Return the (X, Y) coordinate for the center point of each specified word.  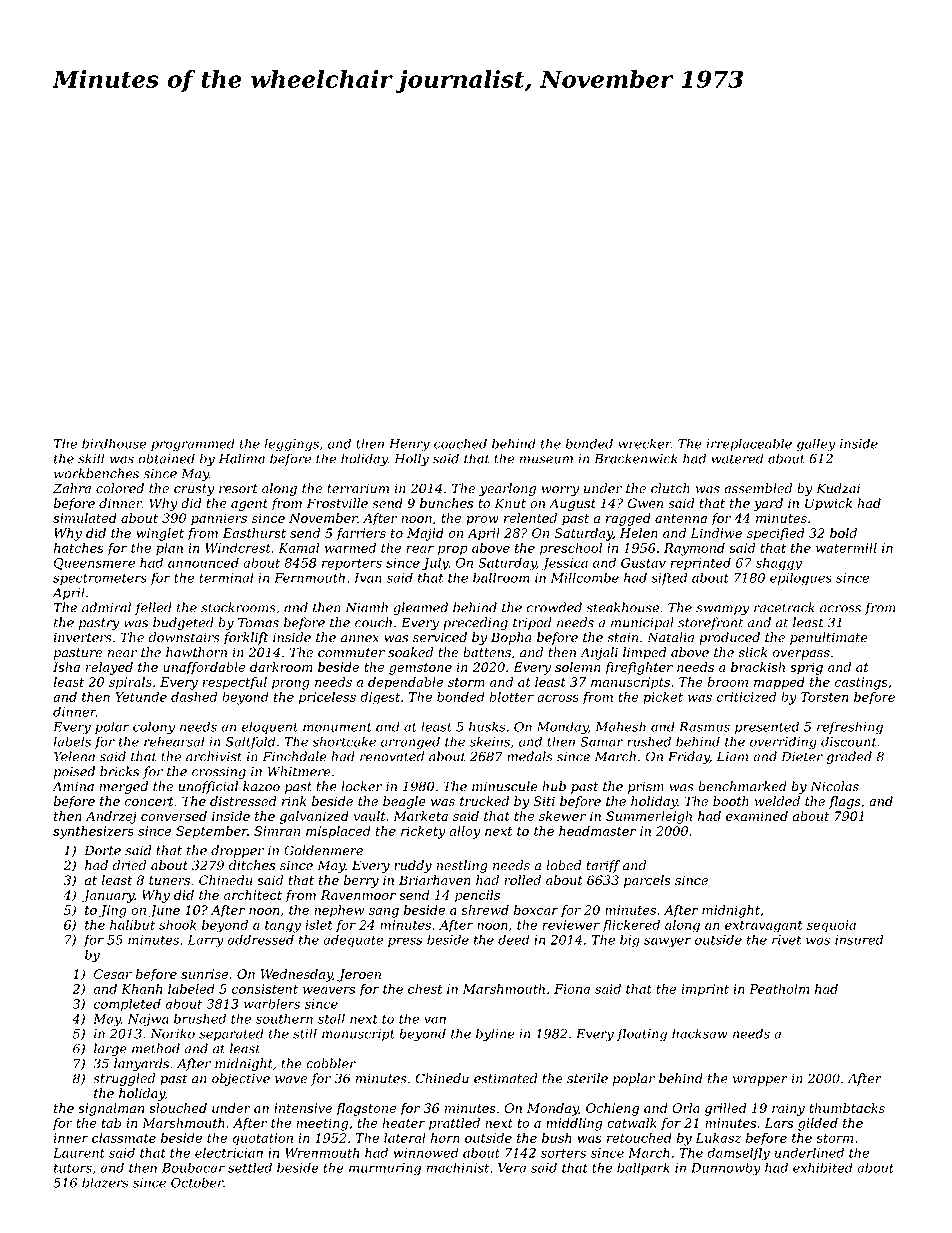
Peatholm (779, 989)
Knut (510, 503)
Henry (409, 445)
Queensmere (94, 564)
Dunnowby (726, 1169)
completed (127, 1004)
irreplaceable (749, 444)
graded (849, 757)
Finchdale (295, 756)
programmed (193, 445)
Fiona (572, 989)
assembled (758, 488)
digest (380, 698)
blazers (105, 1182)
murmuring (385, 1169)
